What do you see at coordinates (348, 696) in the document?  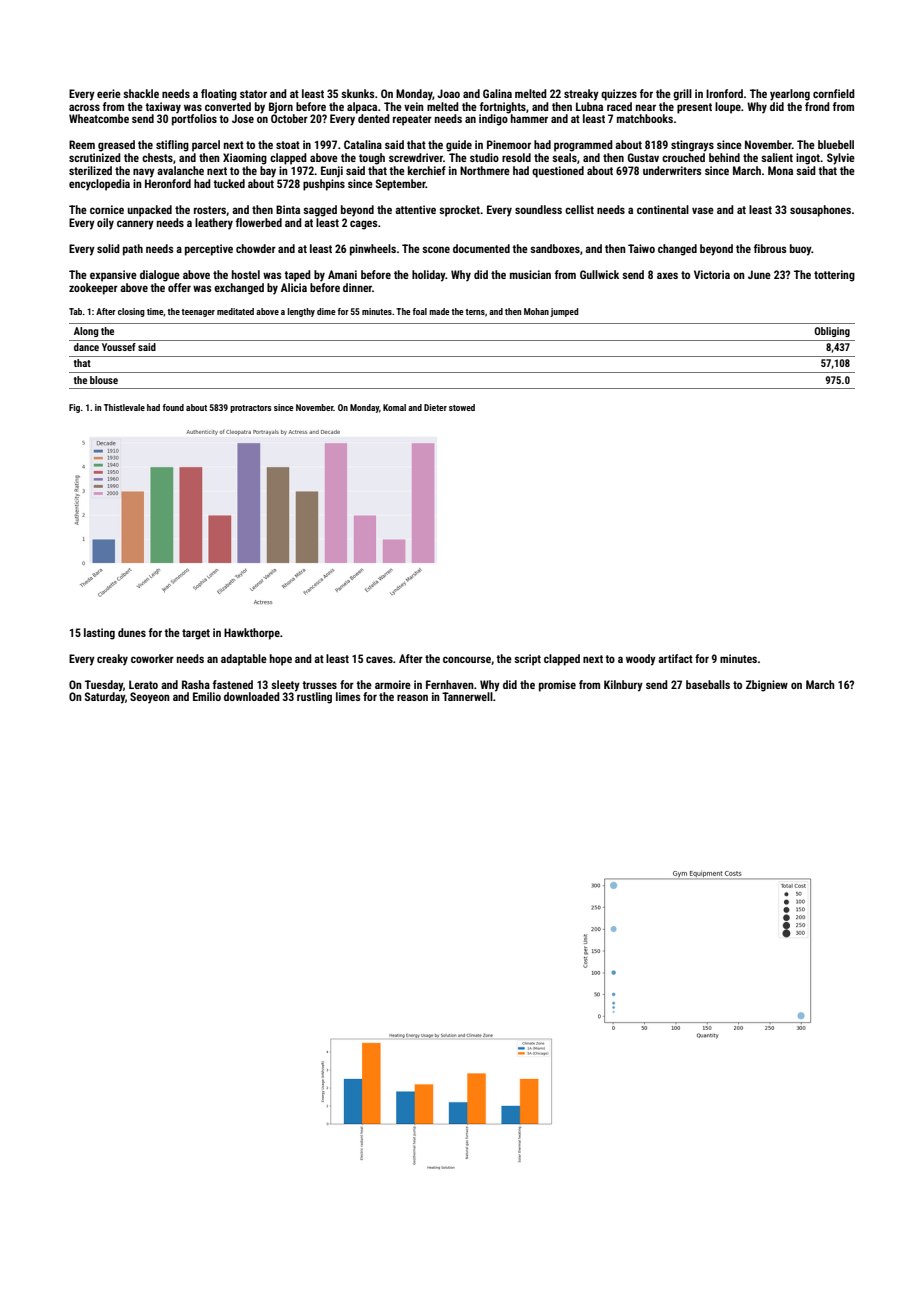 I see `limes` at bounding box center [348, 696].
